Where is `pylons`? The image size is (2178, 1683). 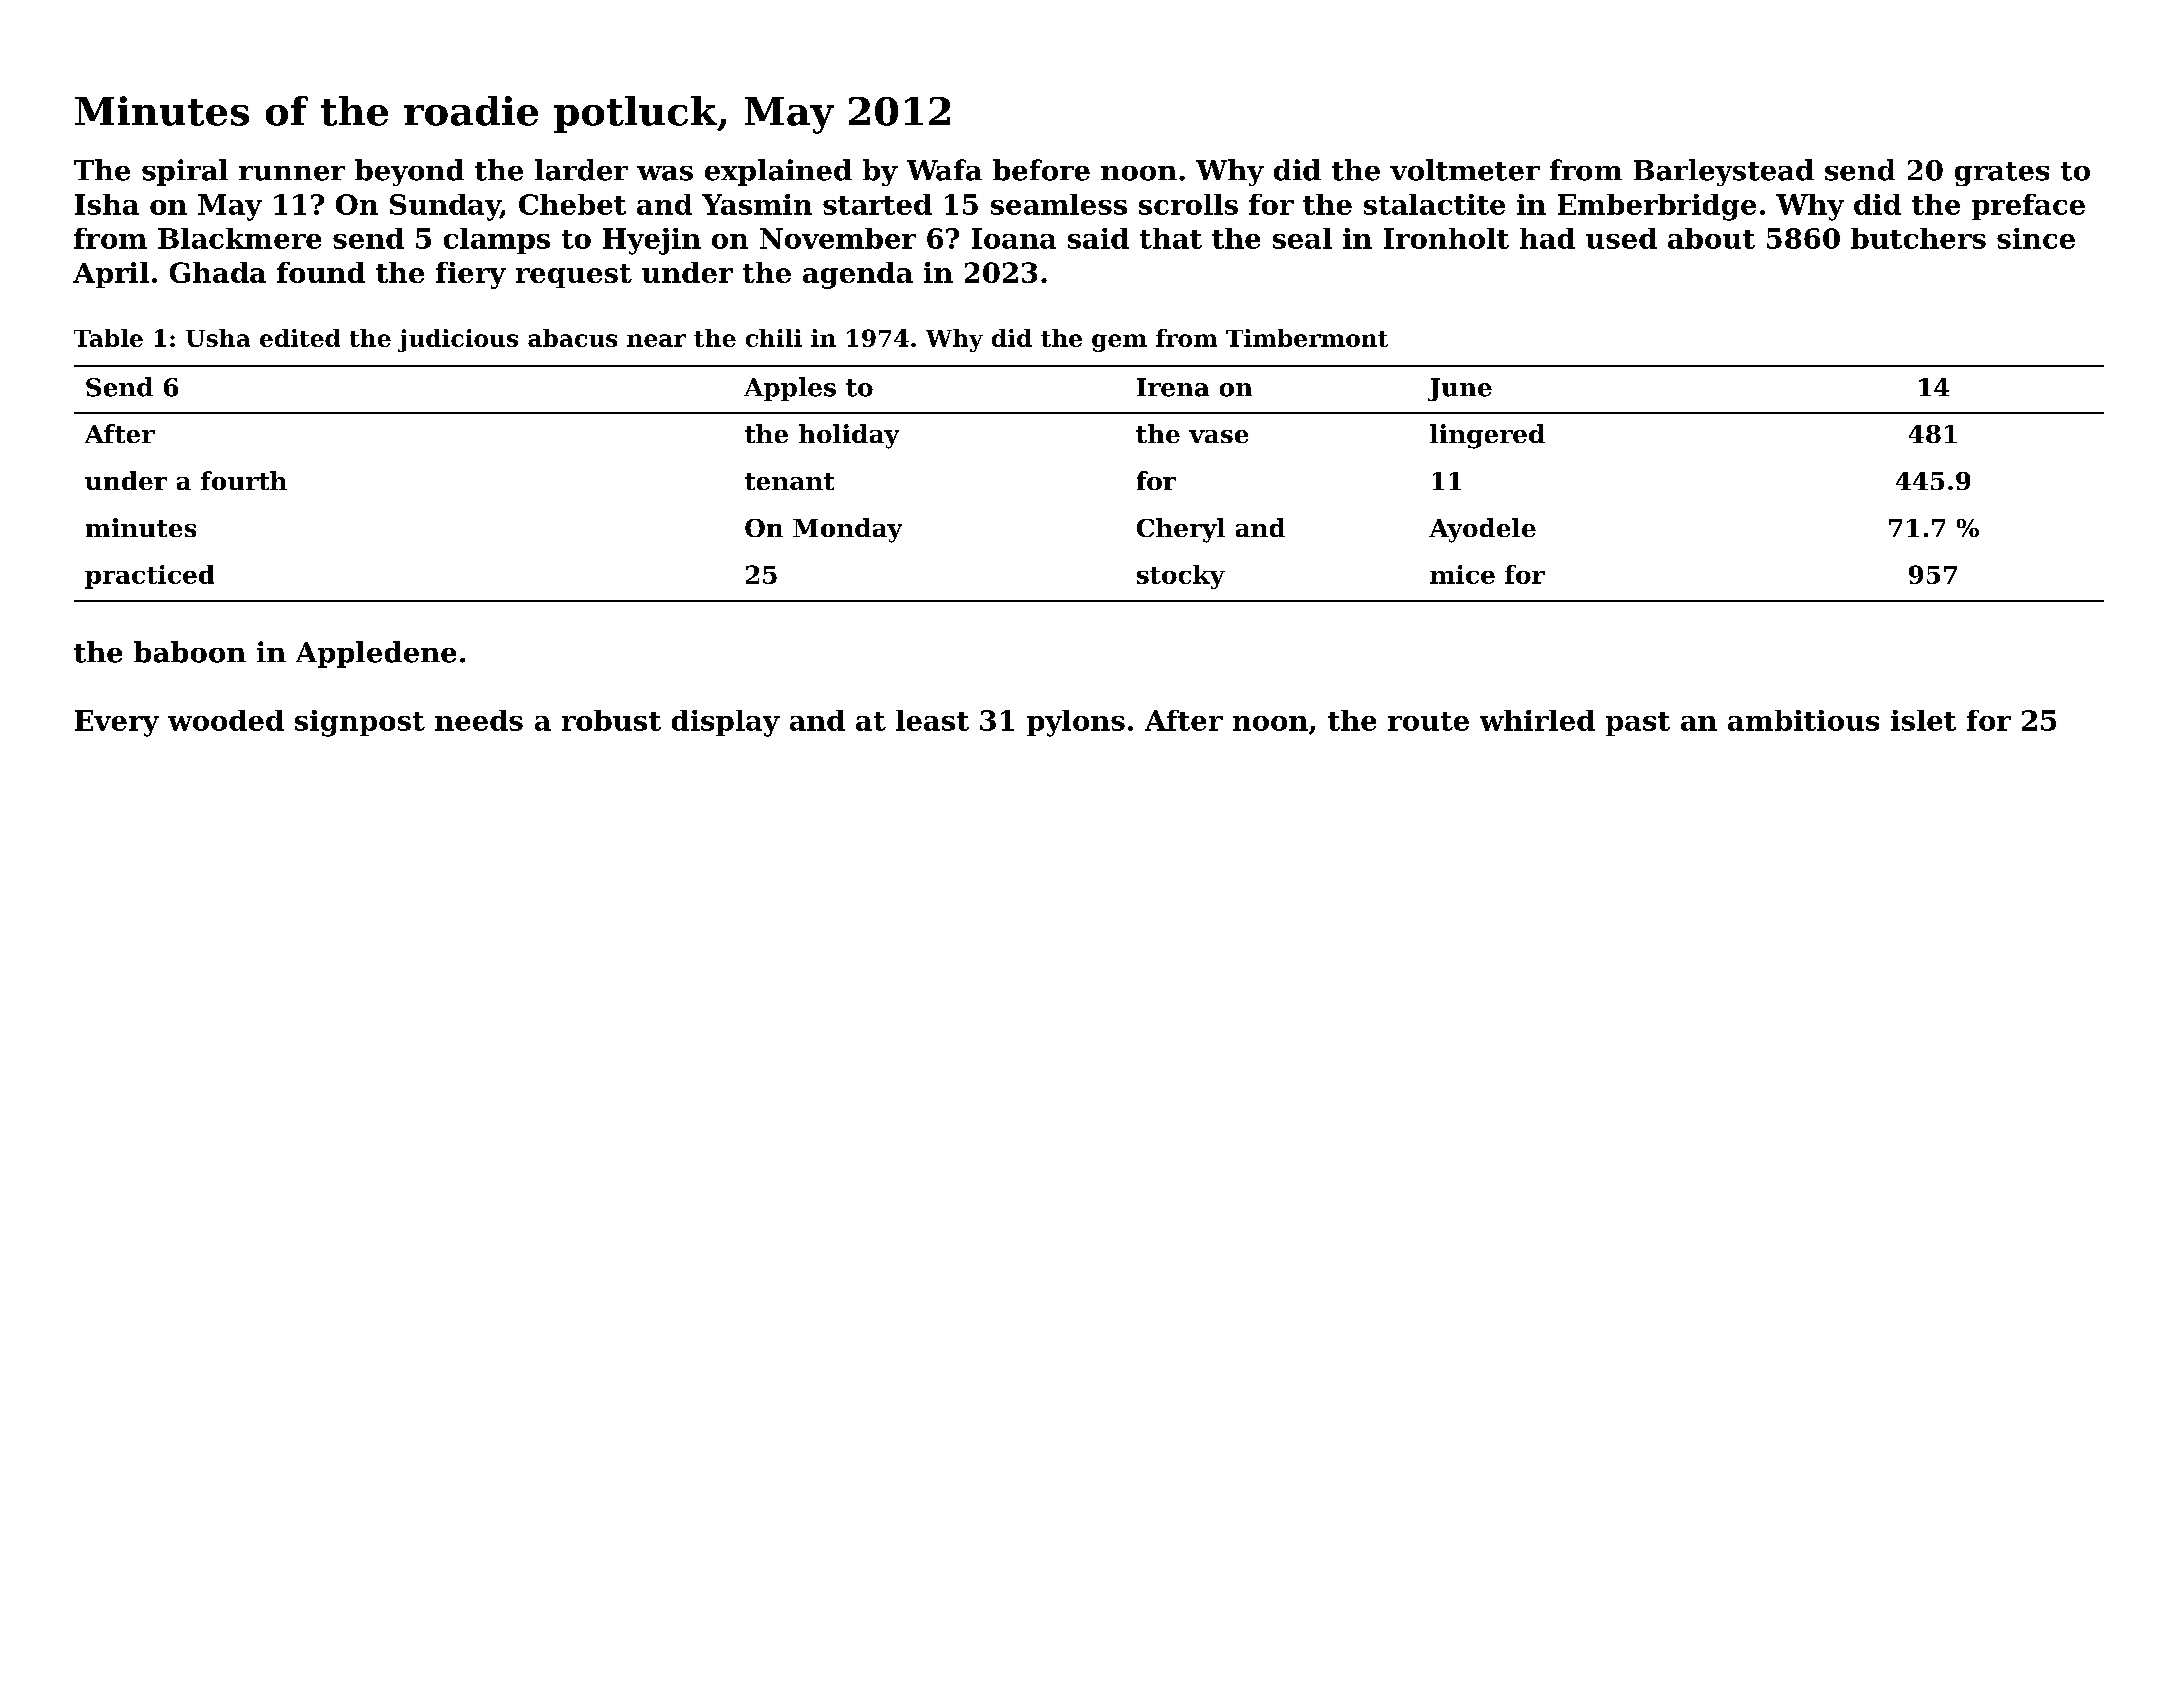
pylons is located at coordinates (1076, 723).
